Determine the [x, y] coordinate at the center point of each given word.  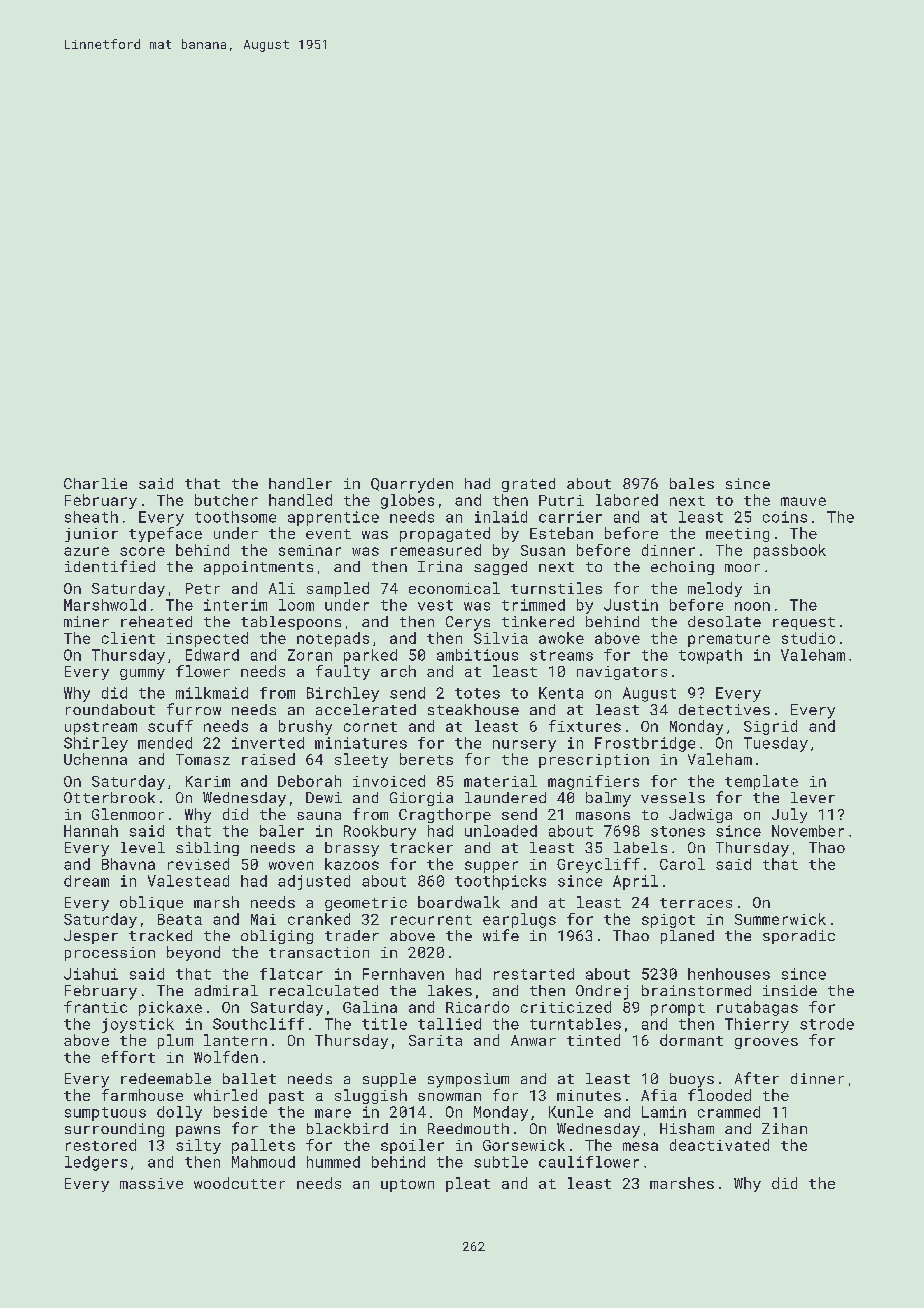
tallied [449, 1024]
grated [528, 485]
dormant [691, 1040]
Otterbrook [109, 797]
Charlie [95, 483]
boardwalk [459, 902]
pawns [198, 1131]
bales [692, 483]
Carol [682, 864]
